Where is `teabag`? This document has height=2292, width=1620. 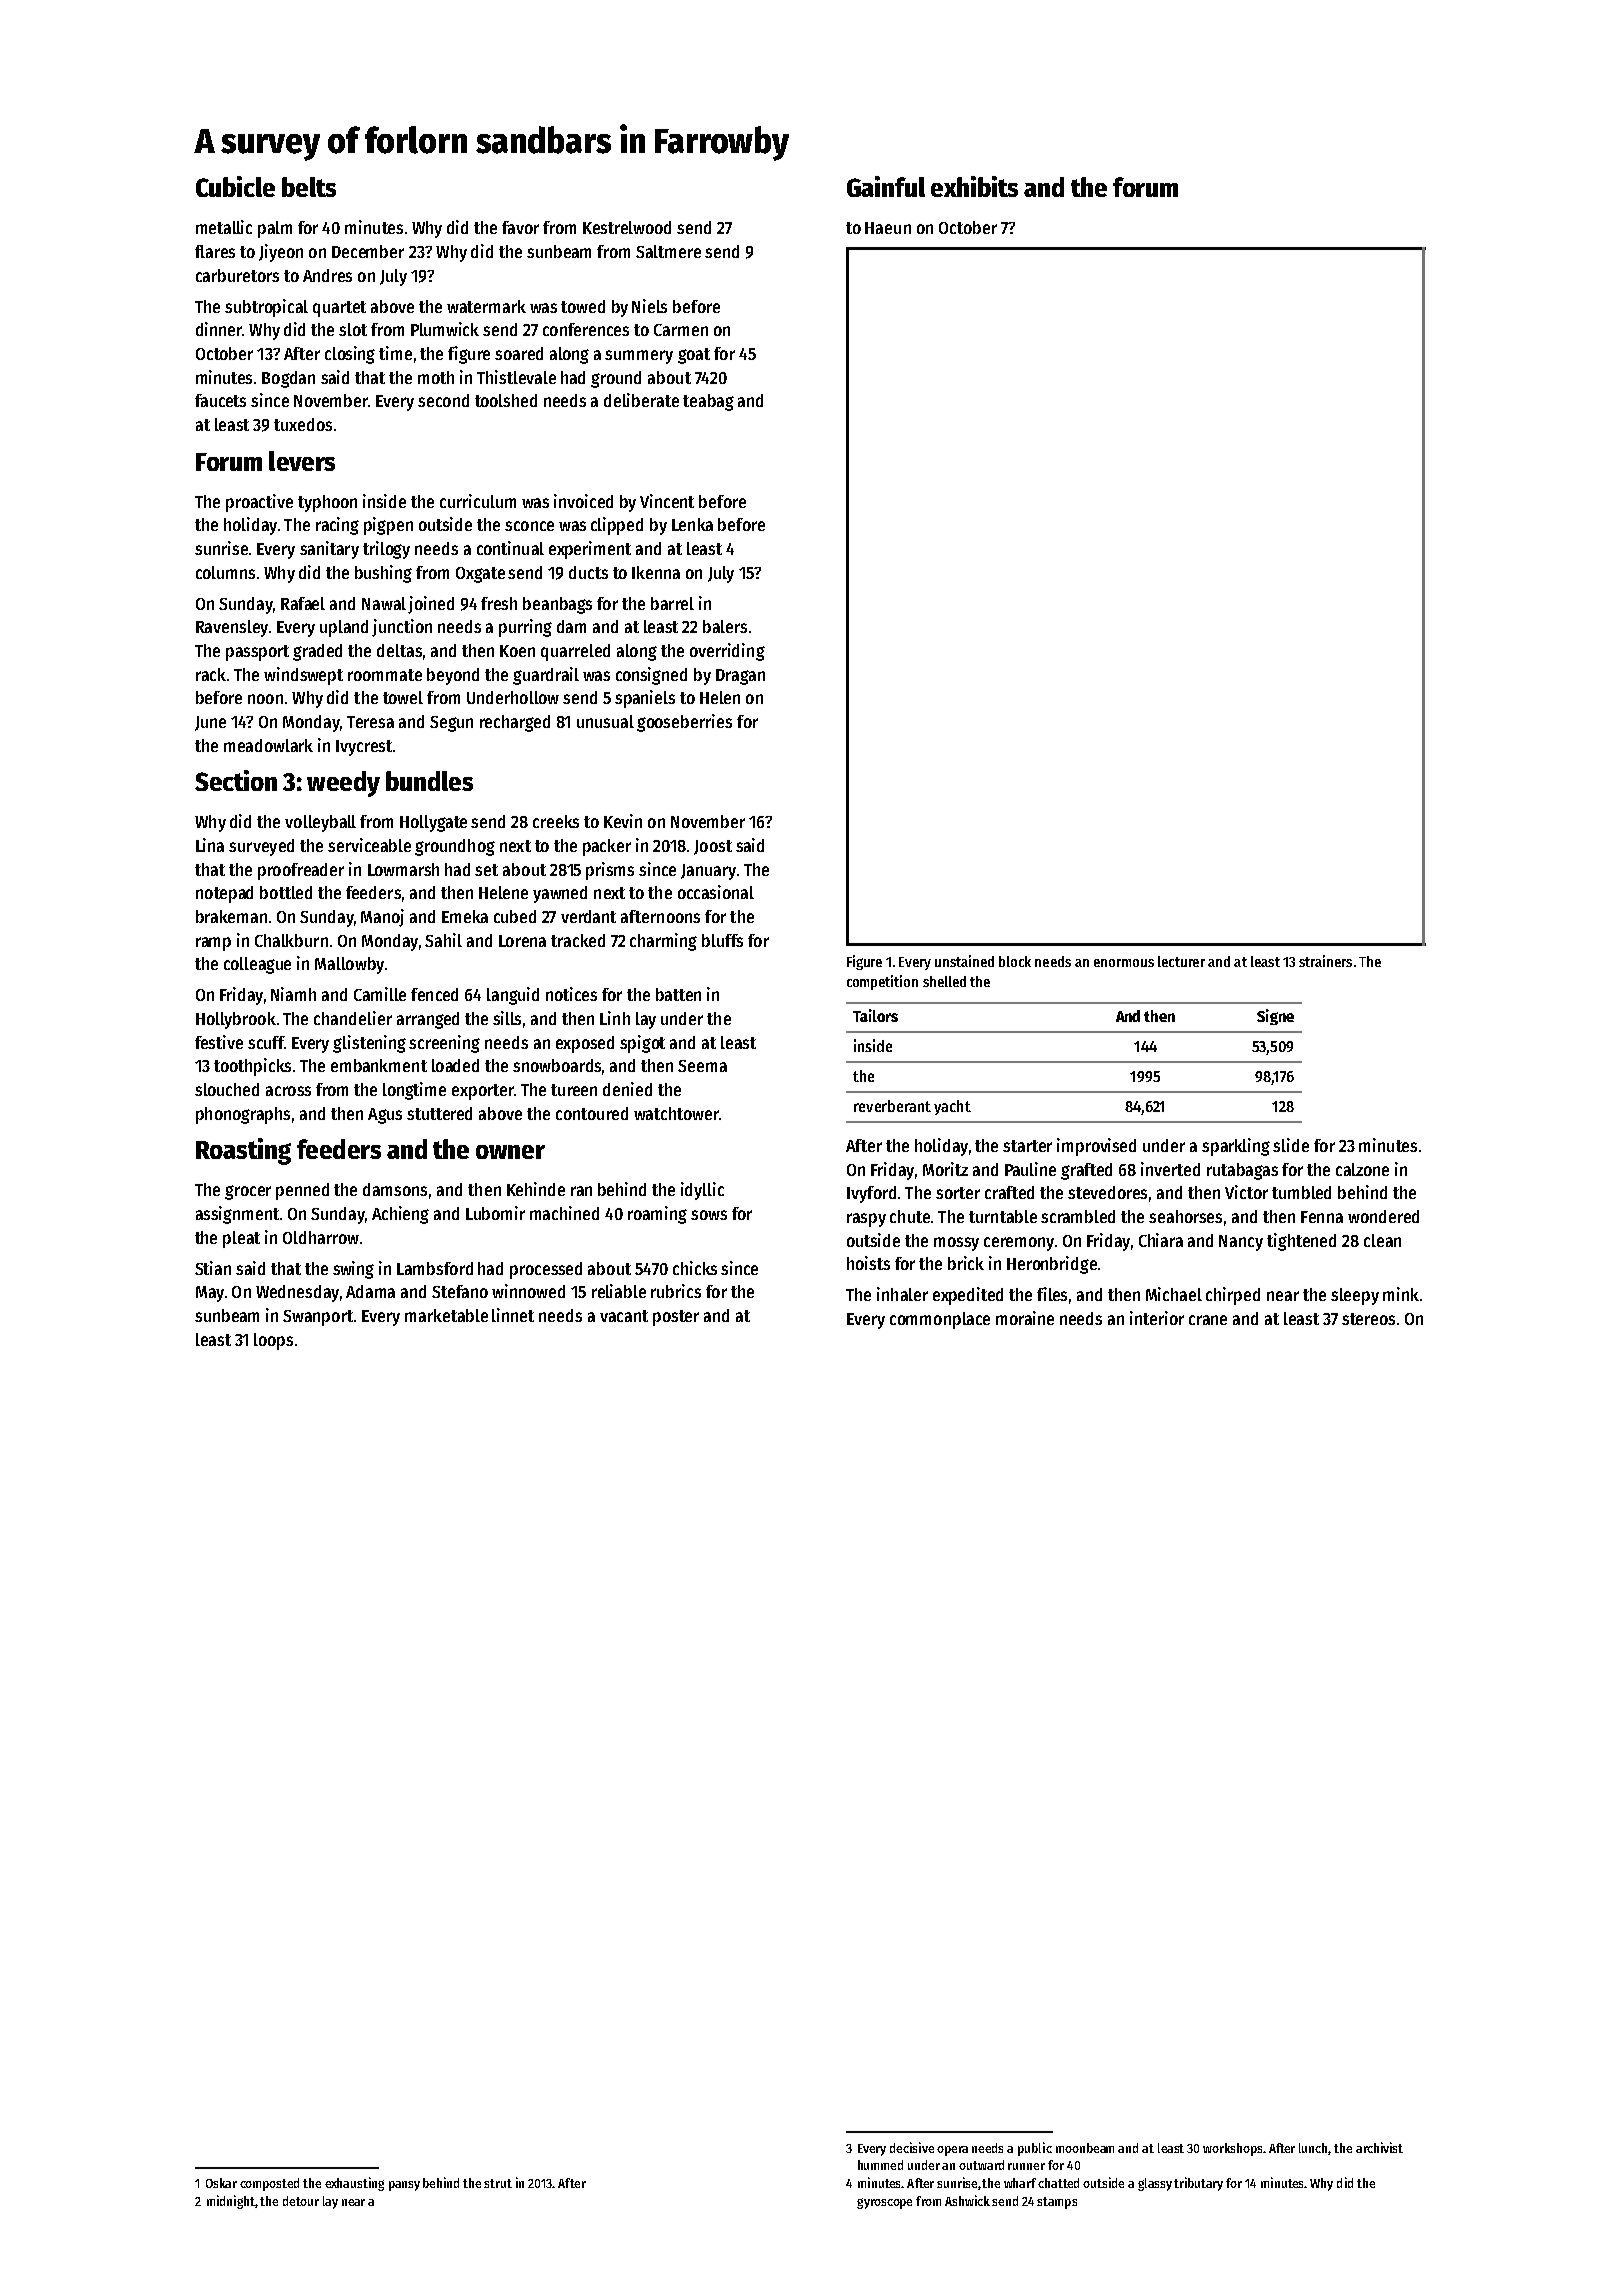 teabag is located at coordinates (708, 402).
